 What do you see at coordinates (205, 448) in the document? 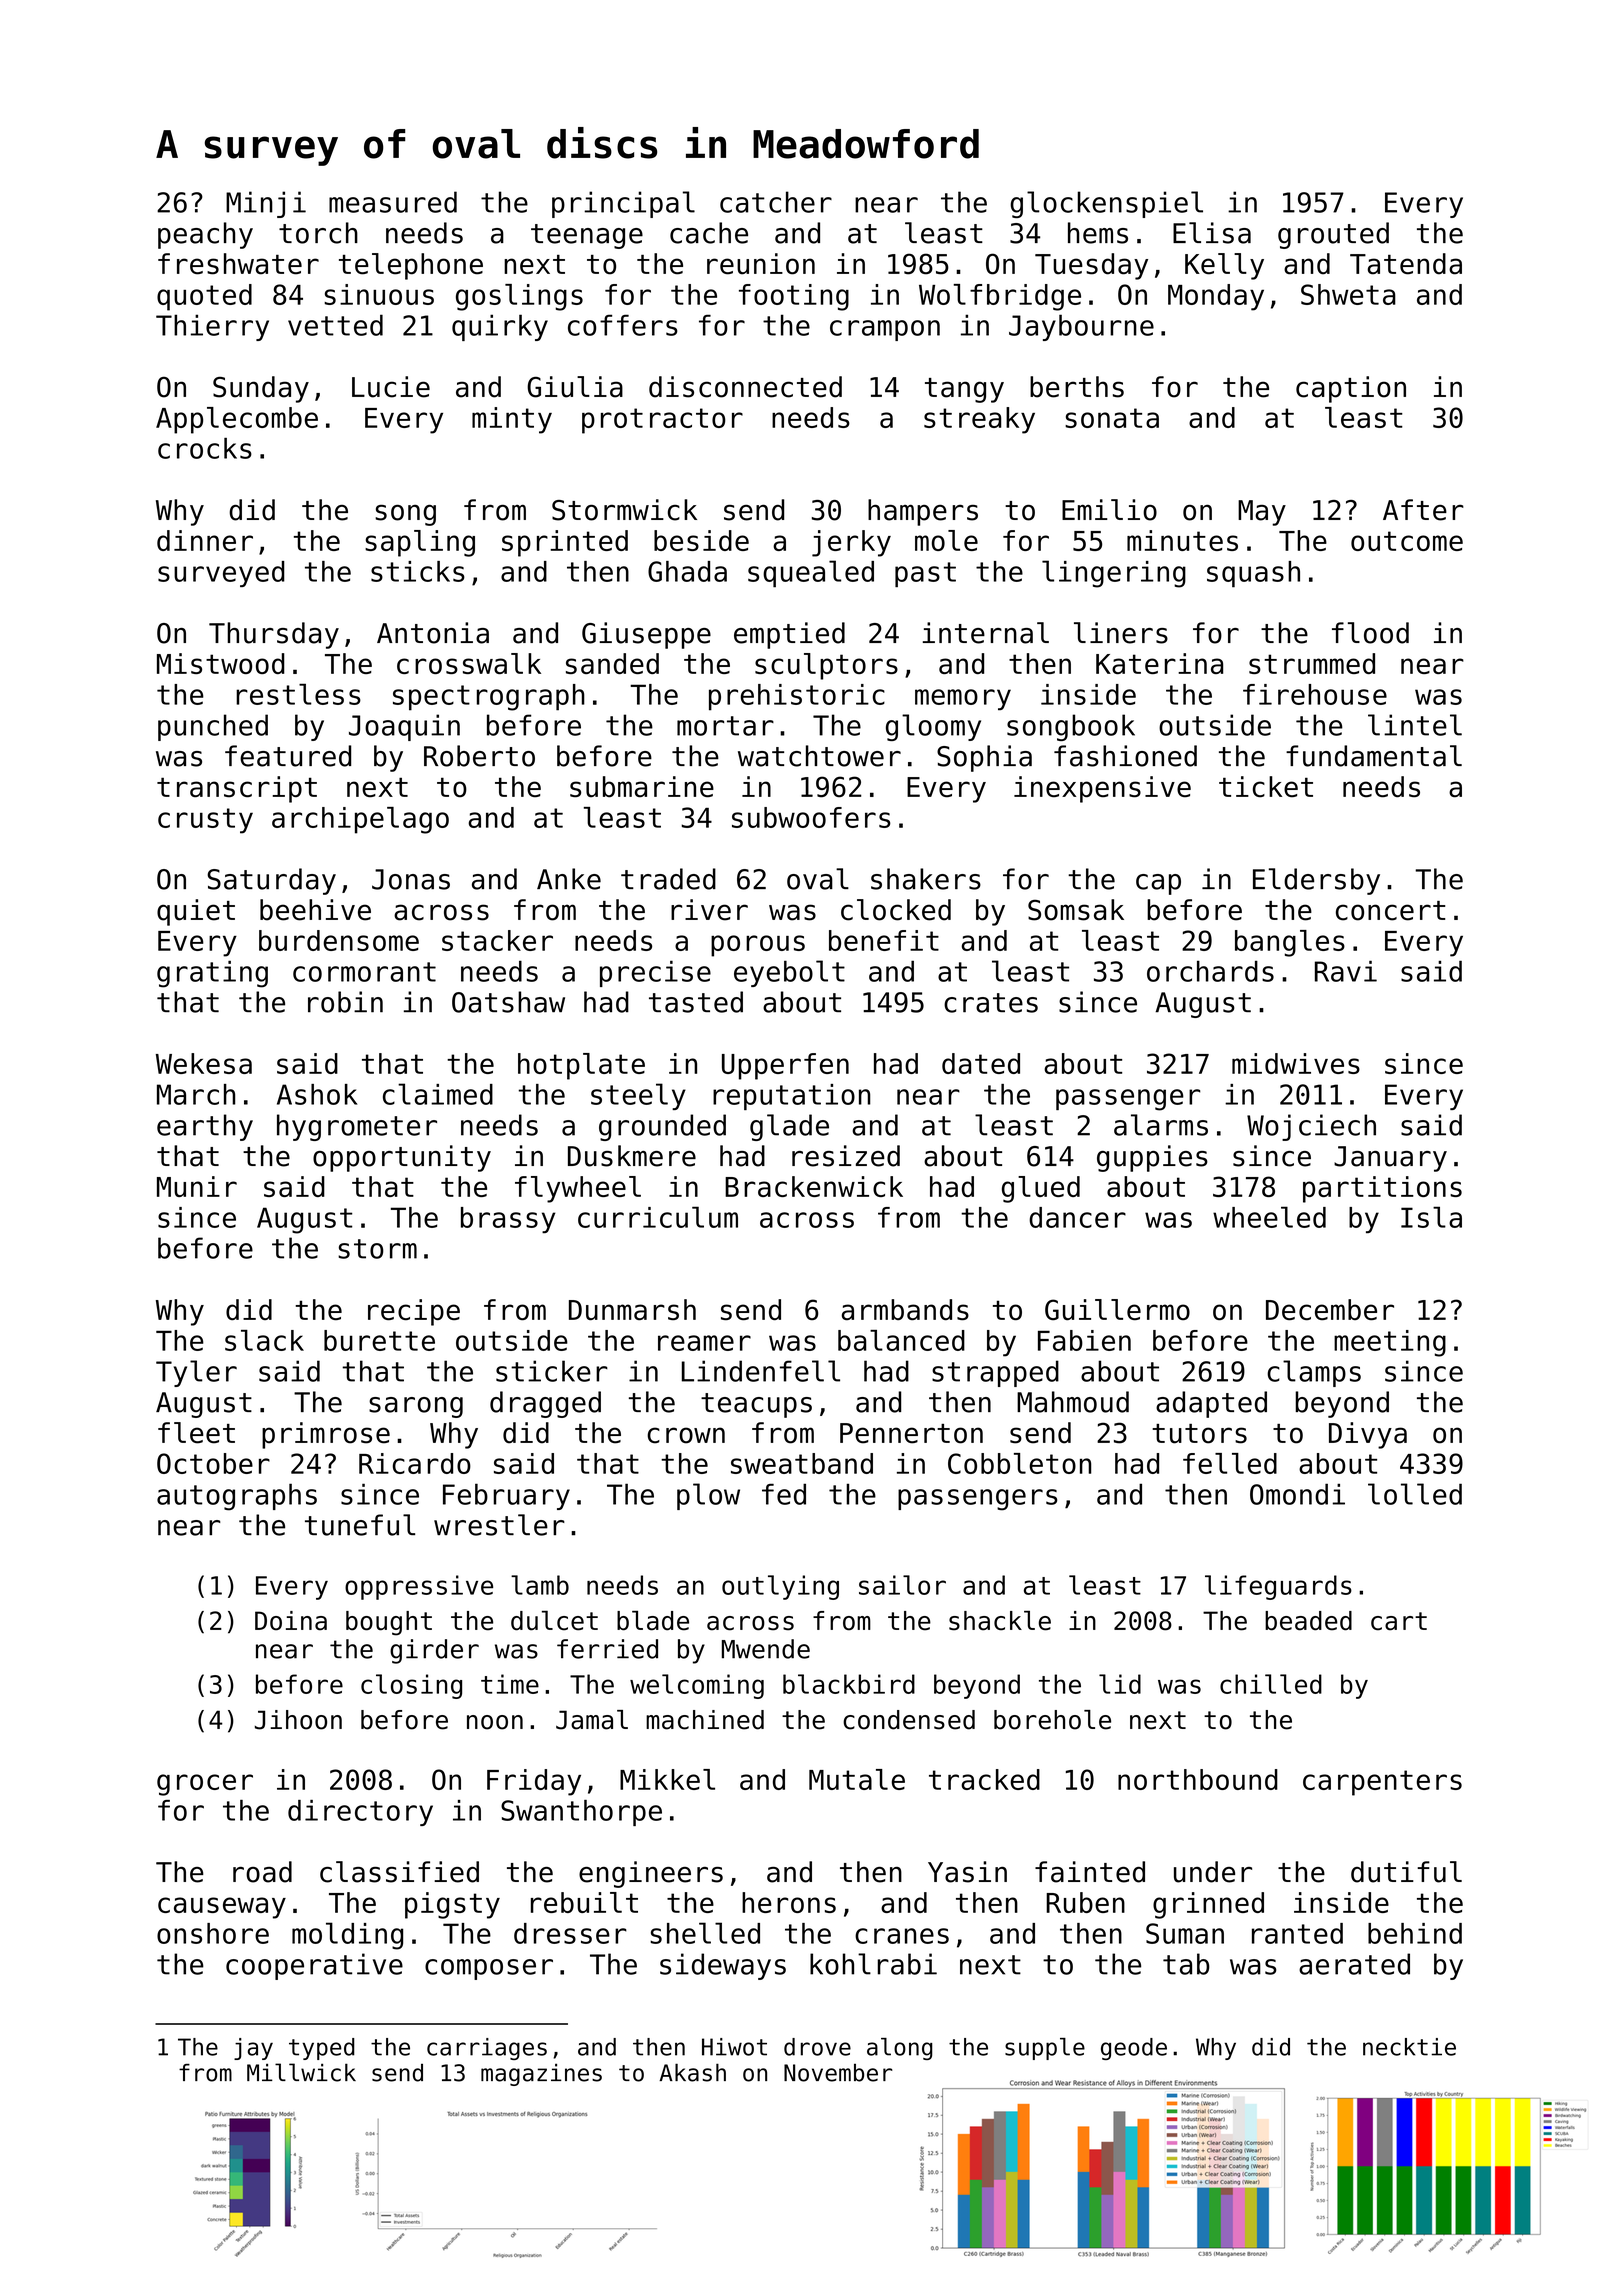
I see `crocks` at bounding box center [205, 448].
